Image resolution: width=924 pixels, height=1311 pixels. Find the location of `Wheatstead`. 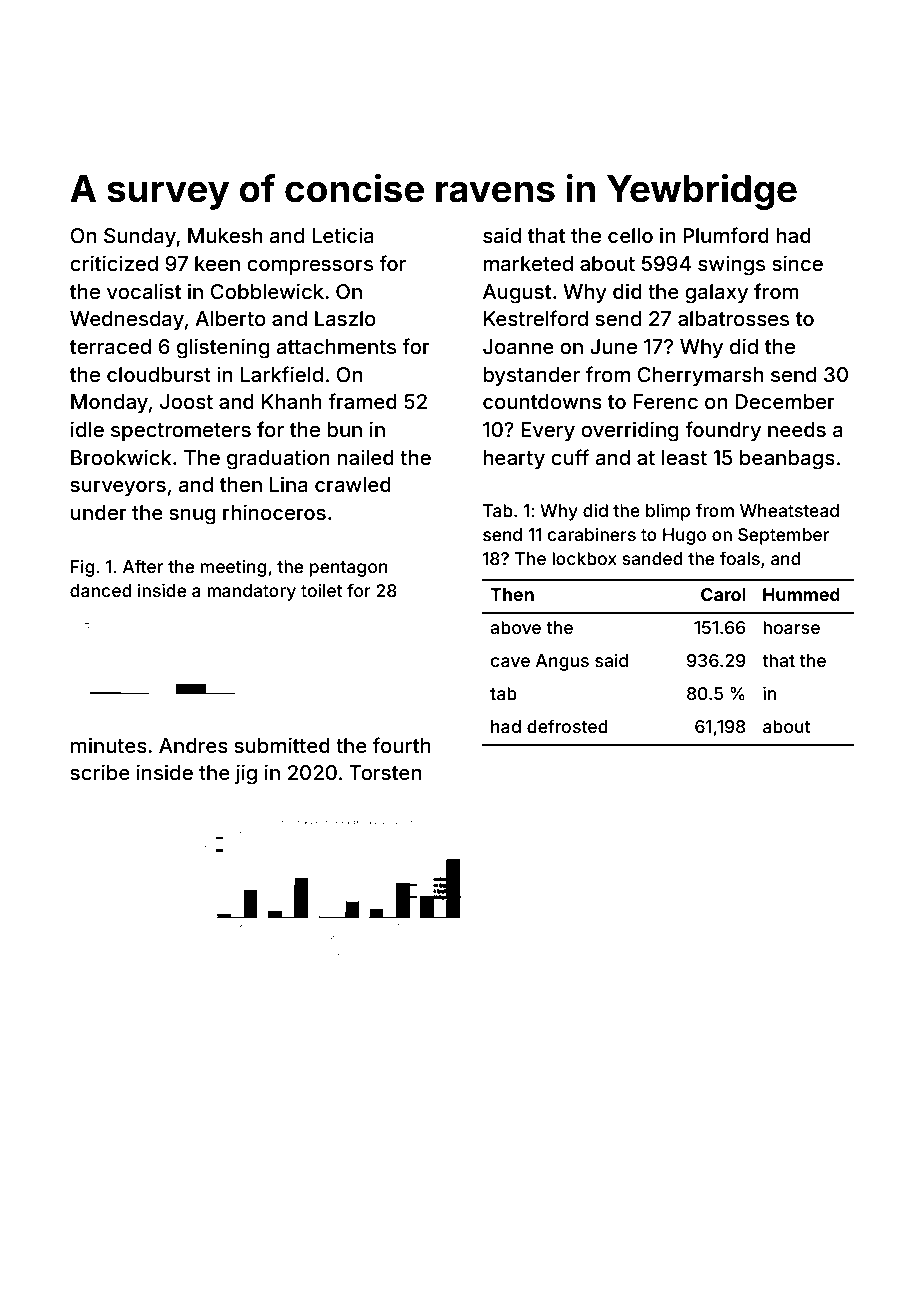

Wheatstead is located at coordinates (789, 510).
